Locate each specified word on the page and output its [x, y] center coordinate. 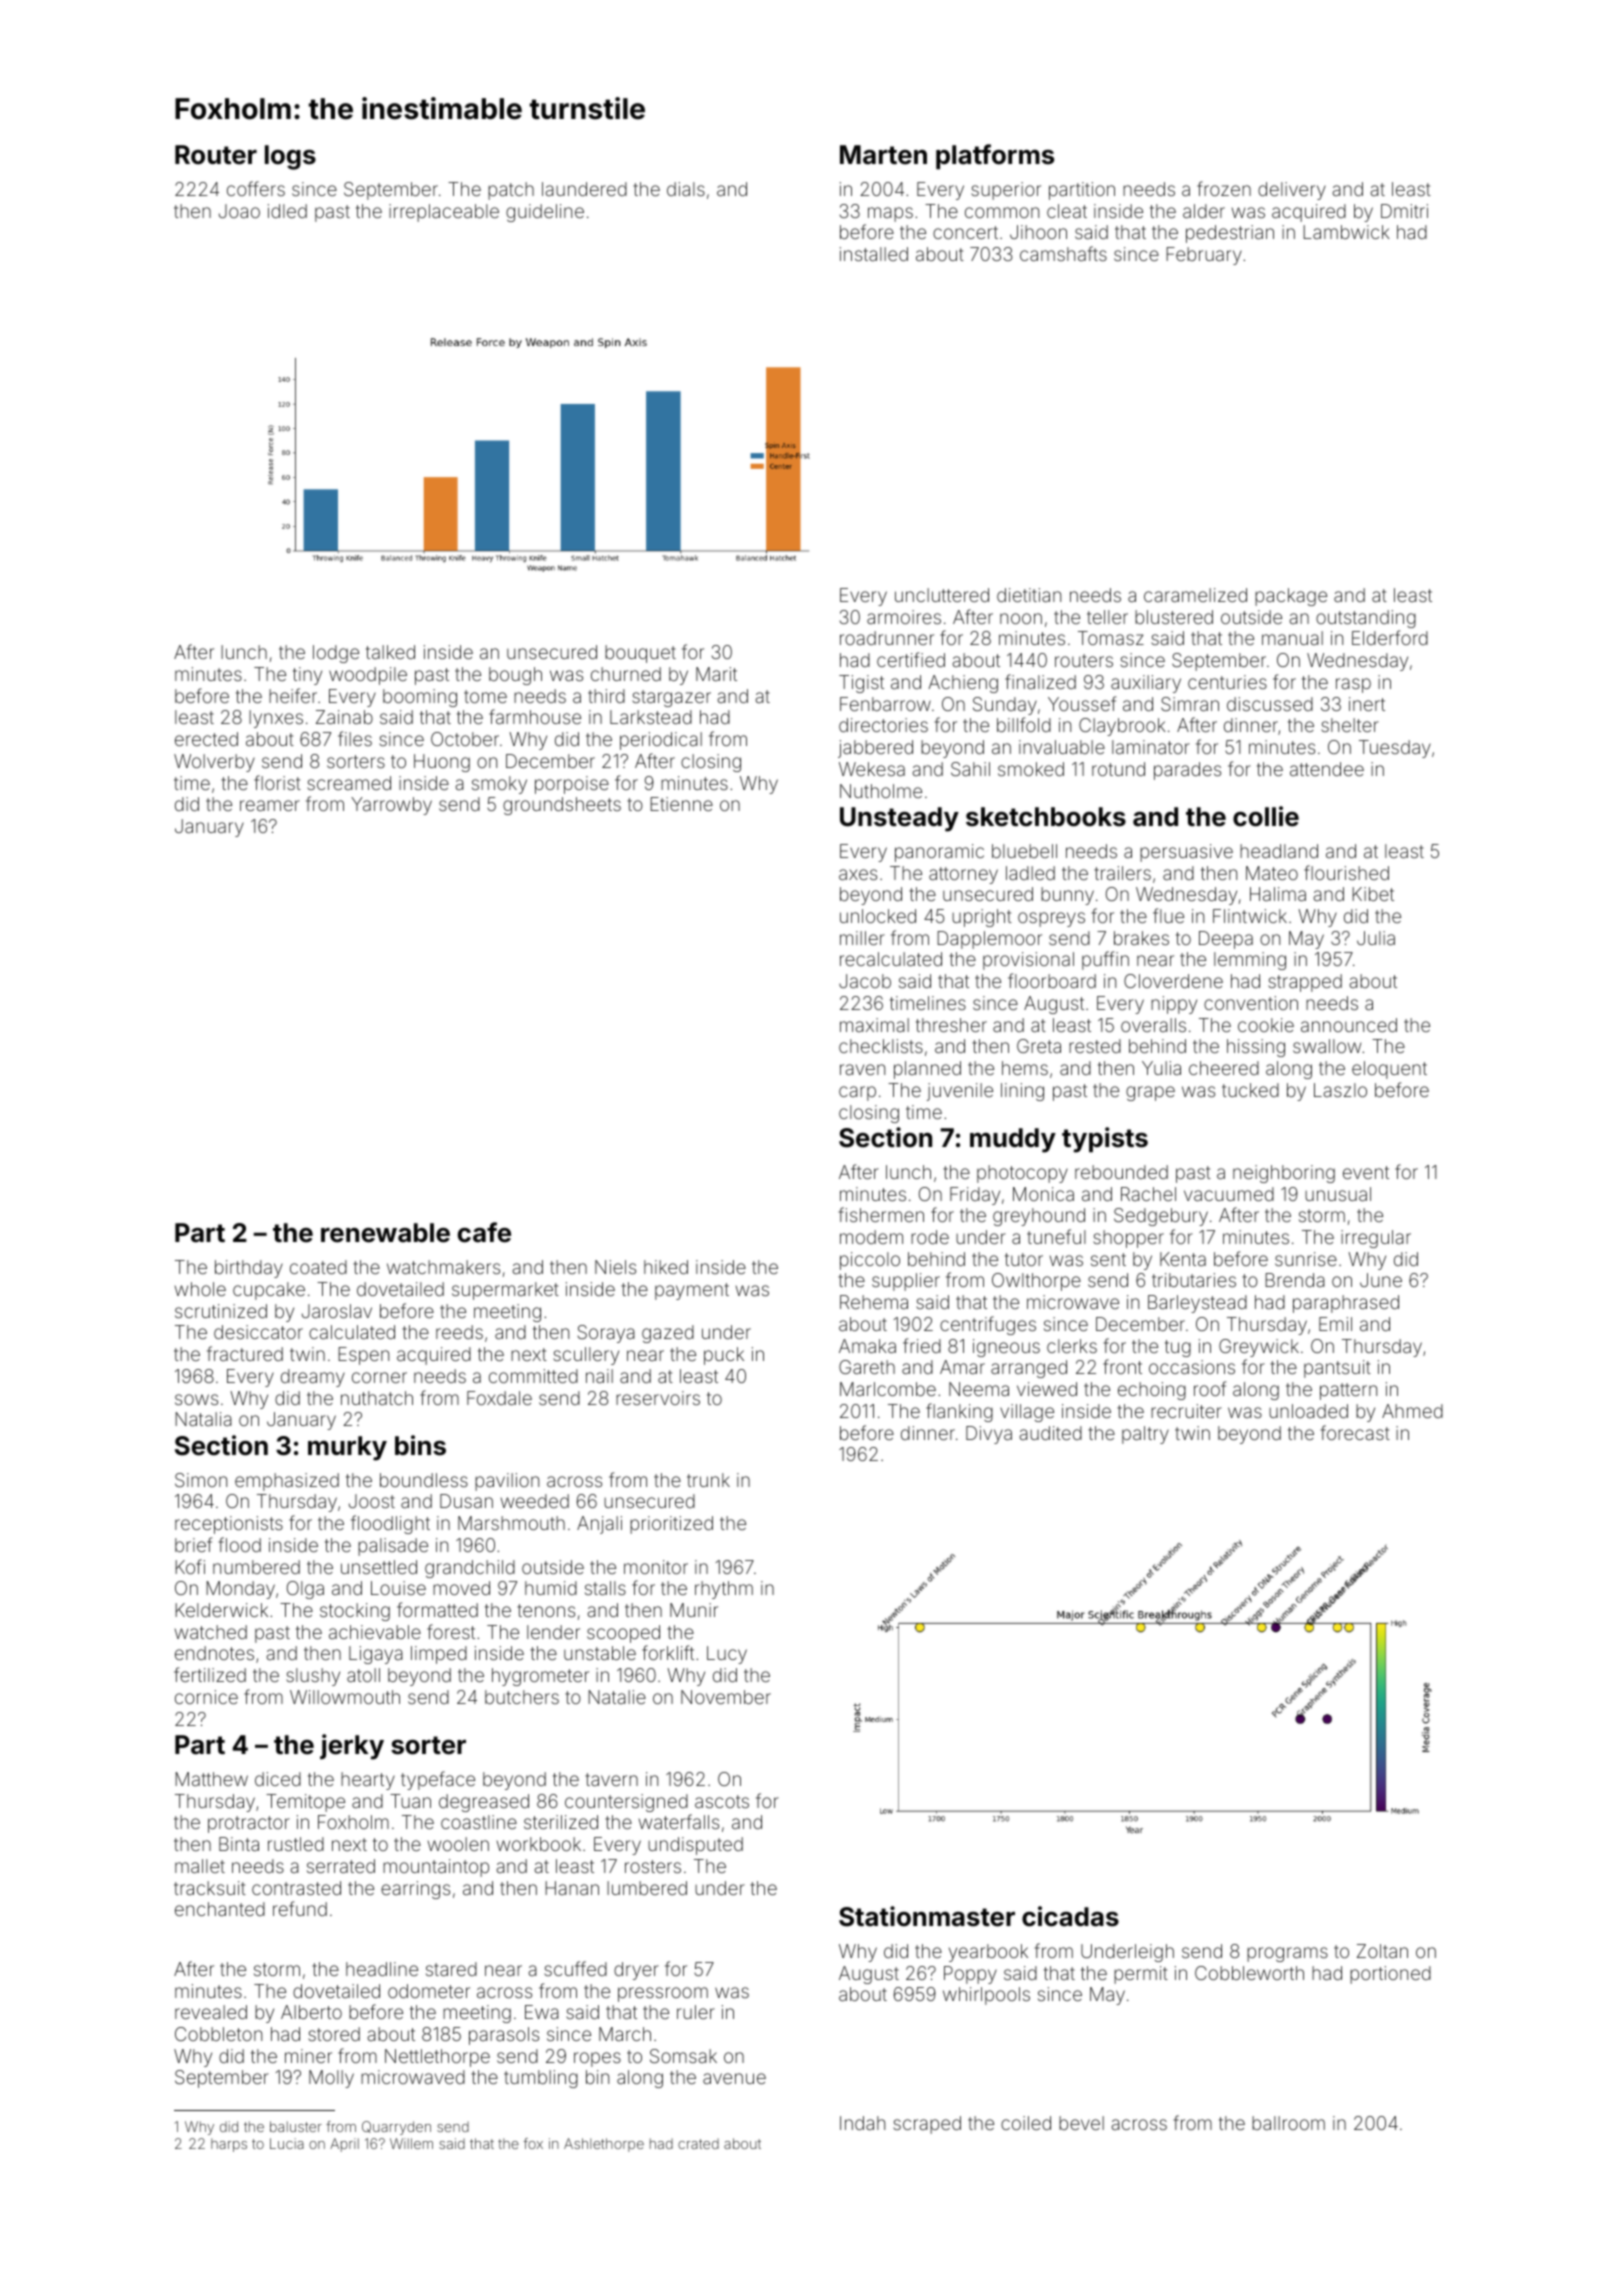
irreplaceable [444, 213]
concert [965, 232]
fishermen [881, 1214]
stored [334, 2034]
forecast [1355, 1432]
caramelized [1195, 595]
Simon [201, 1480]
